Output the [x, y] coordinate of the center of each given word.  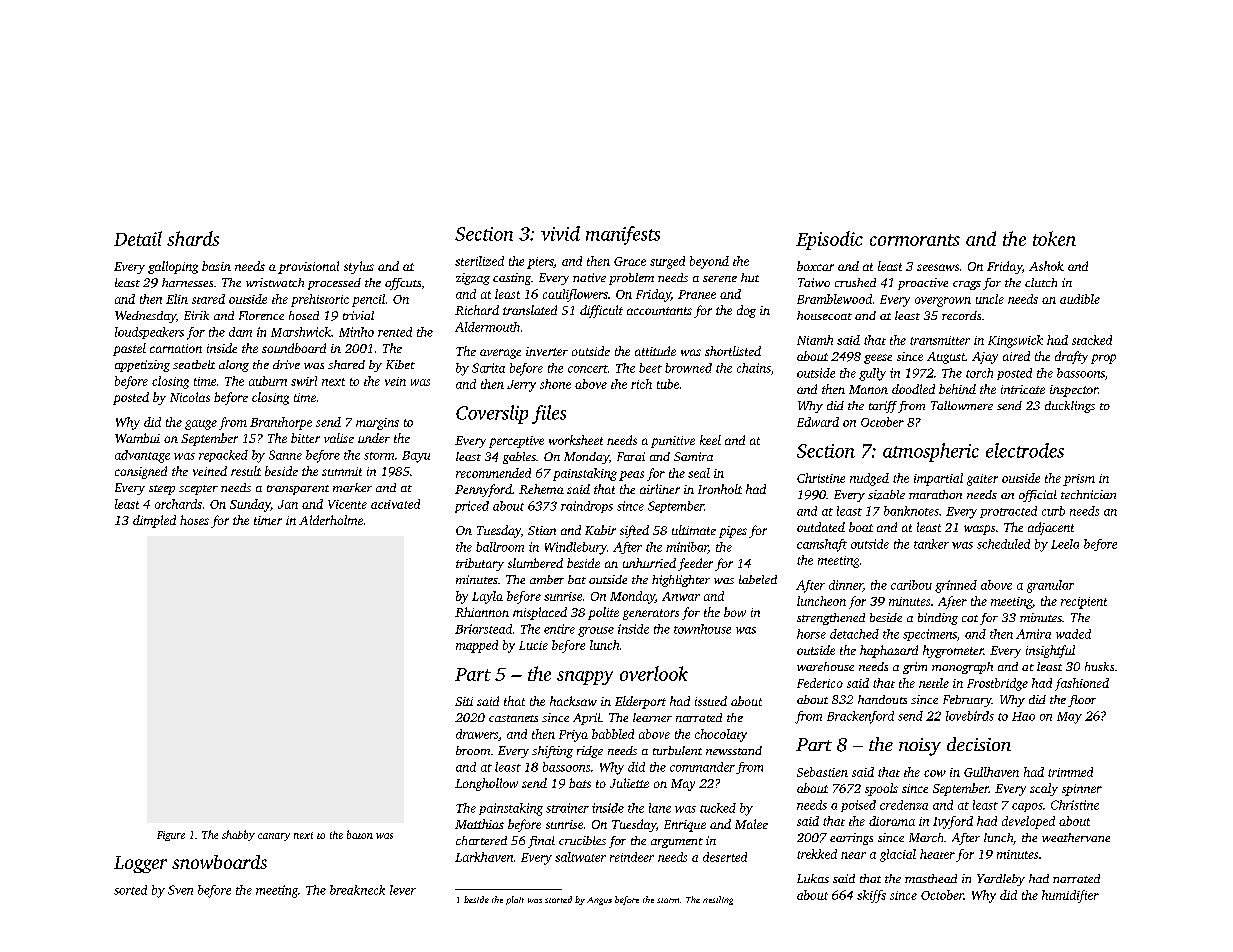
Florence [261, 315]
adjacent [1051, 528]
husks [1099, 666]
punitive [673, 442]
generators [651, 614]
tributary [480, 564]
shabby [238, 835]
